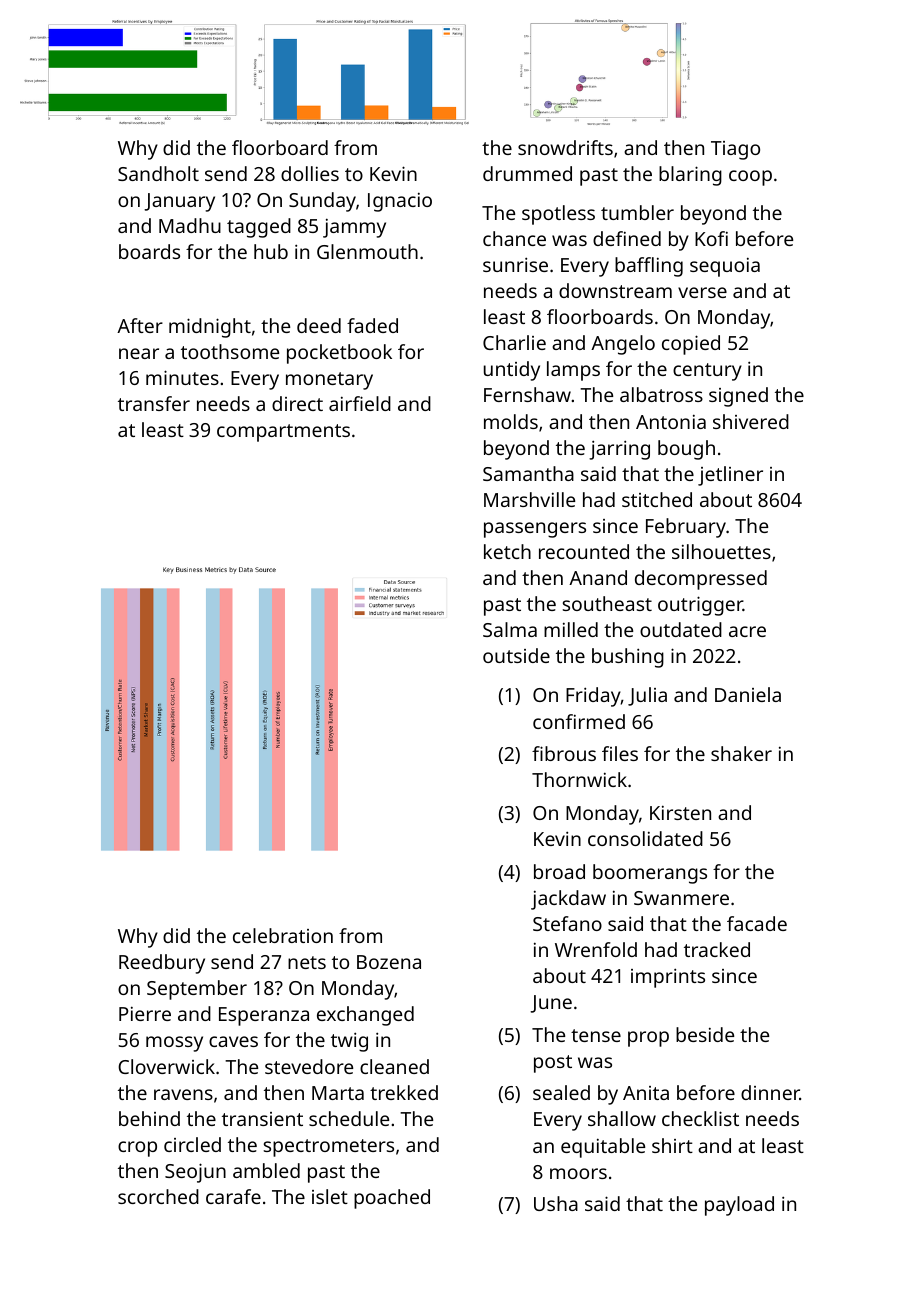 The image size is (924, 1314). Describe the element at coordinates (735, 150) in the screenshot. I see `Tiago` at that location.
